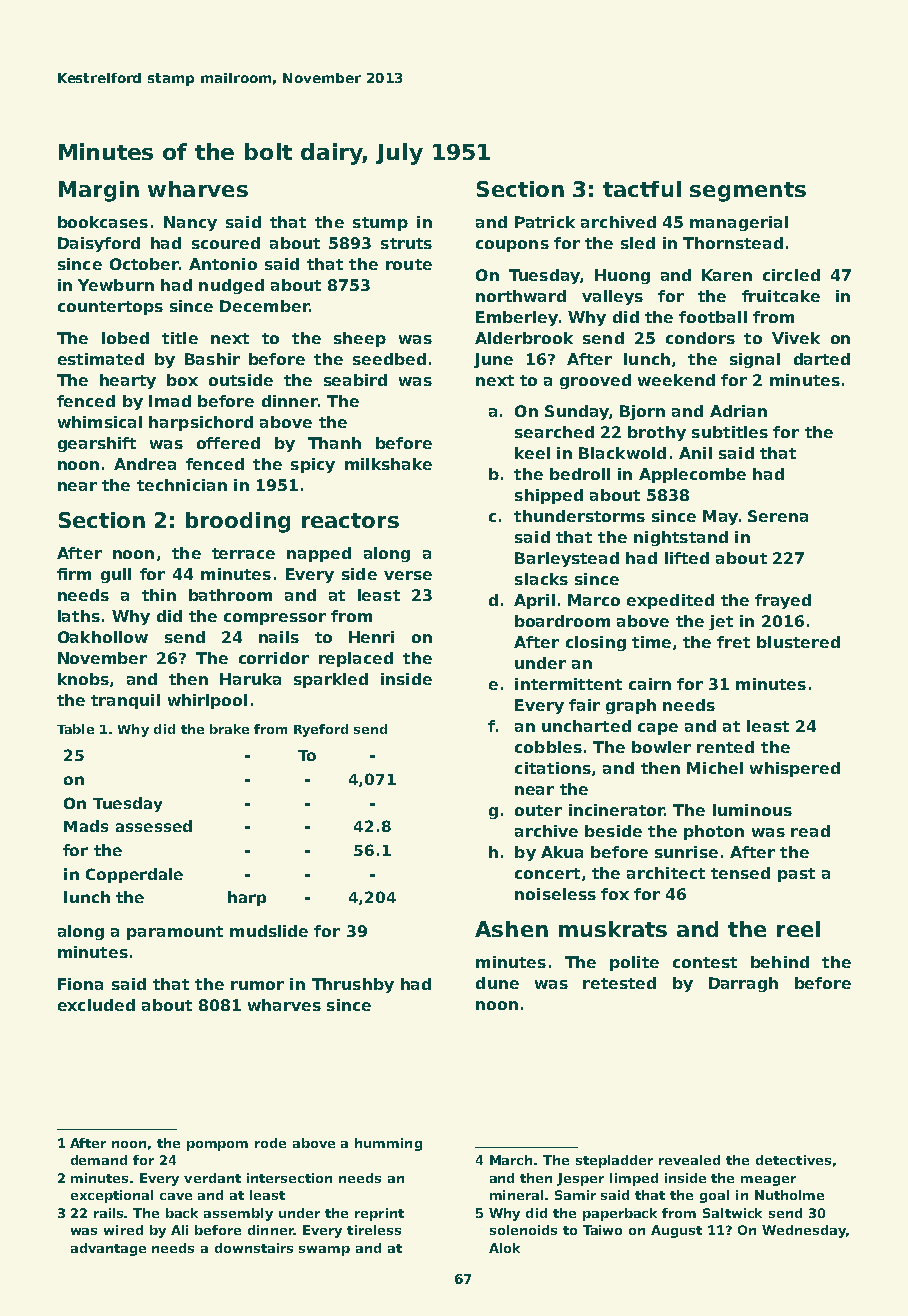 The image size is (908, 1316). I want to click on Margin, so click(99, 191).
